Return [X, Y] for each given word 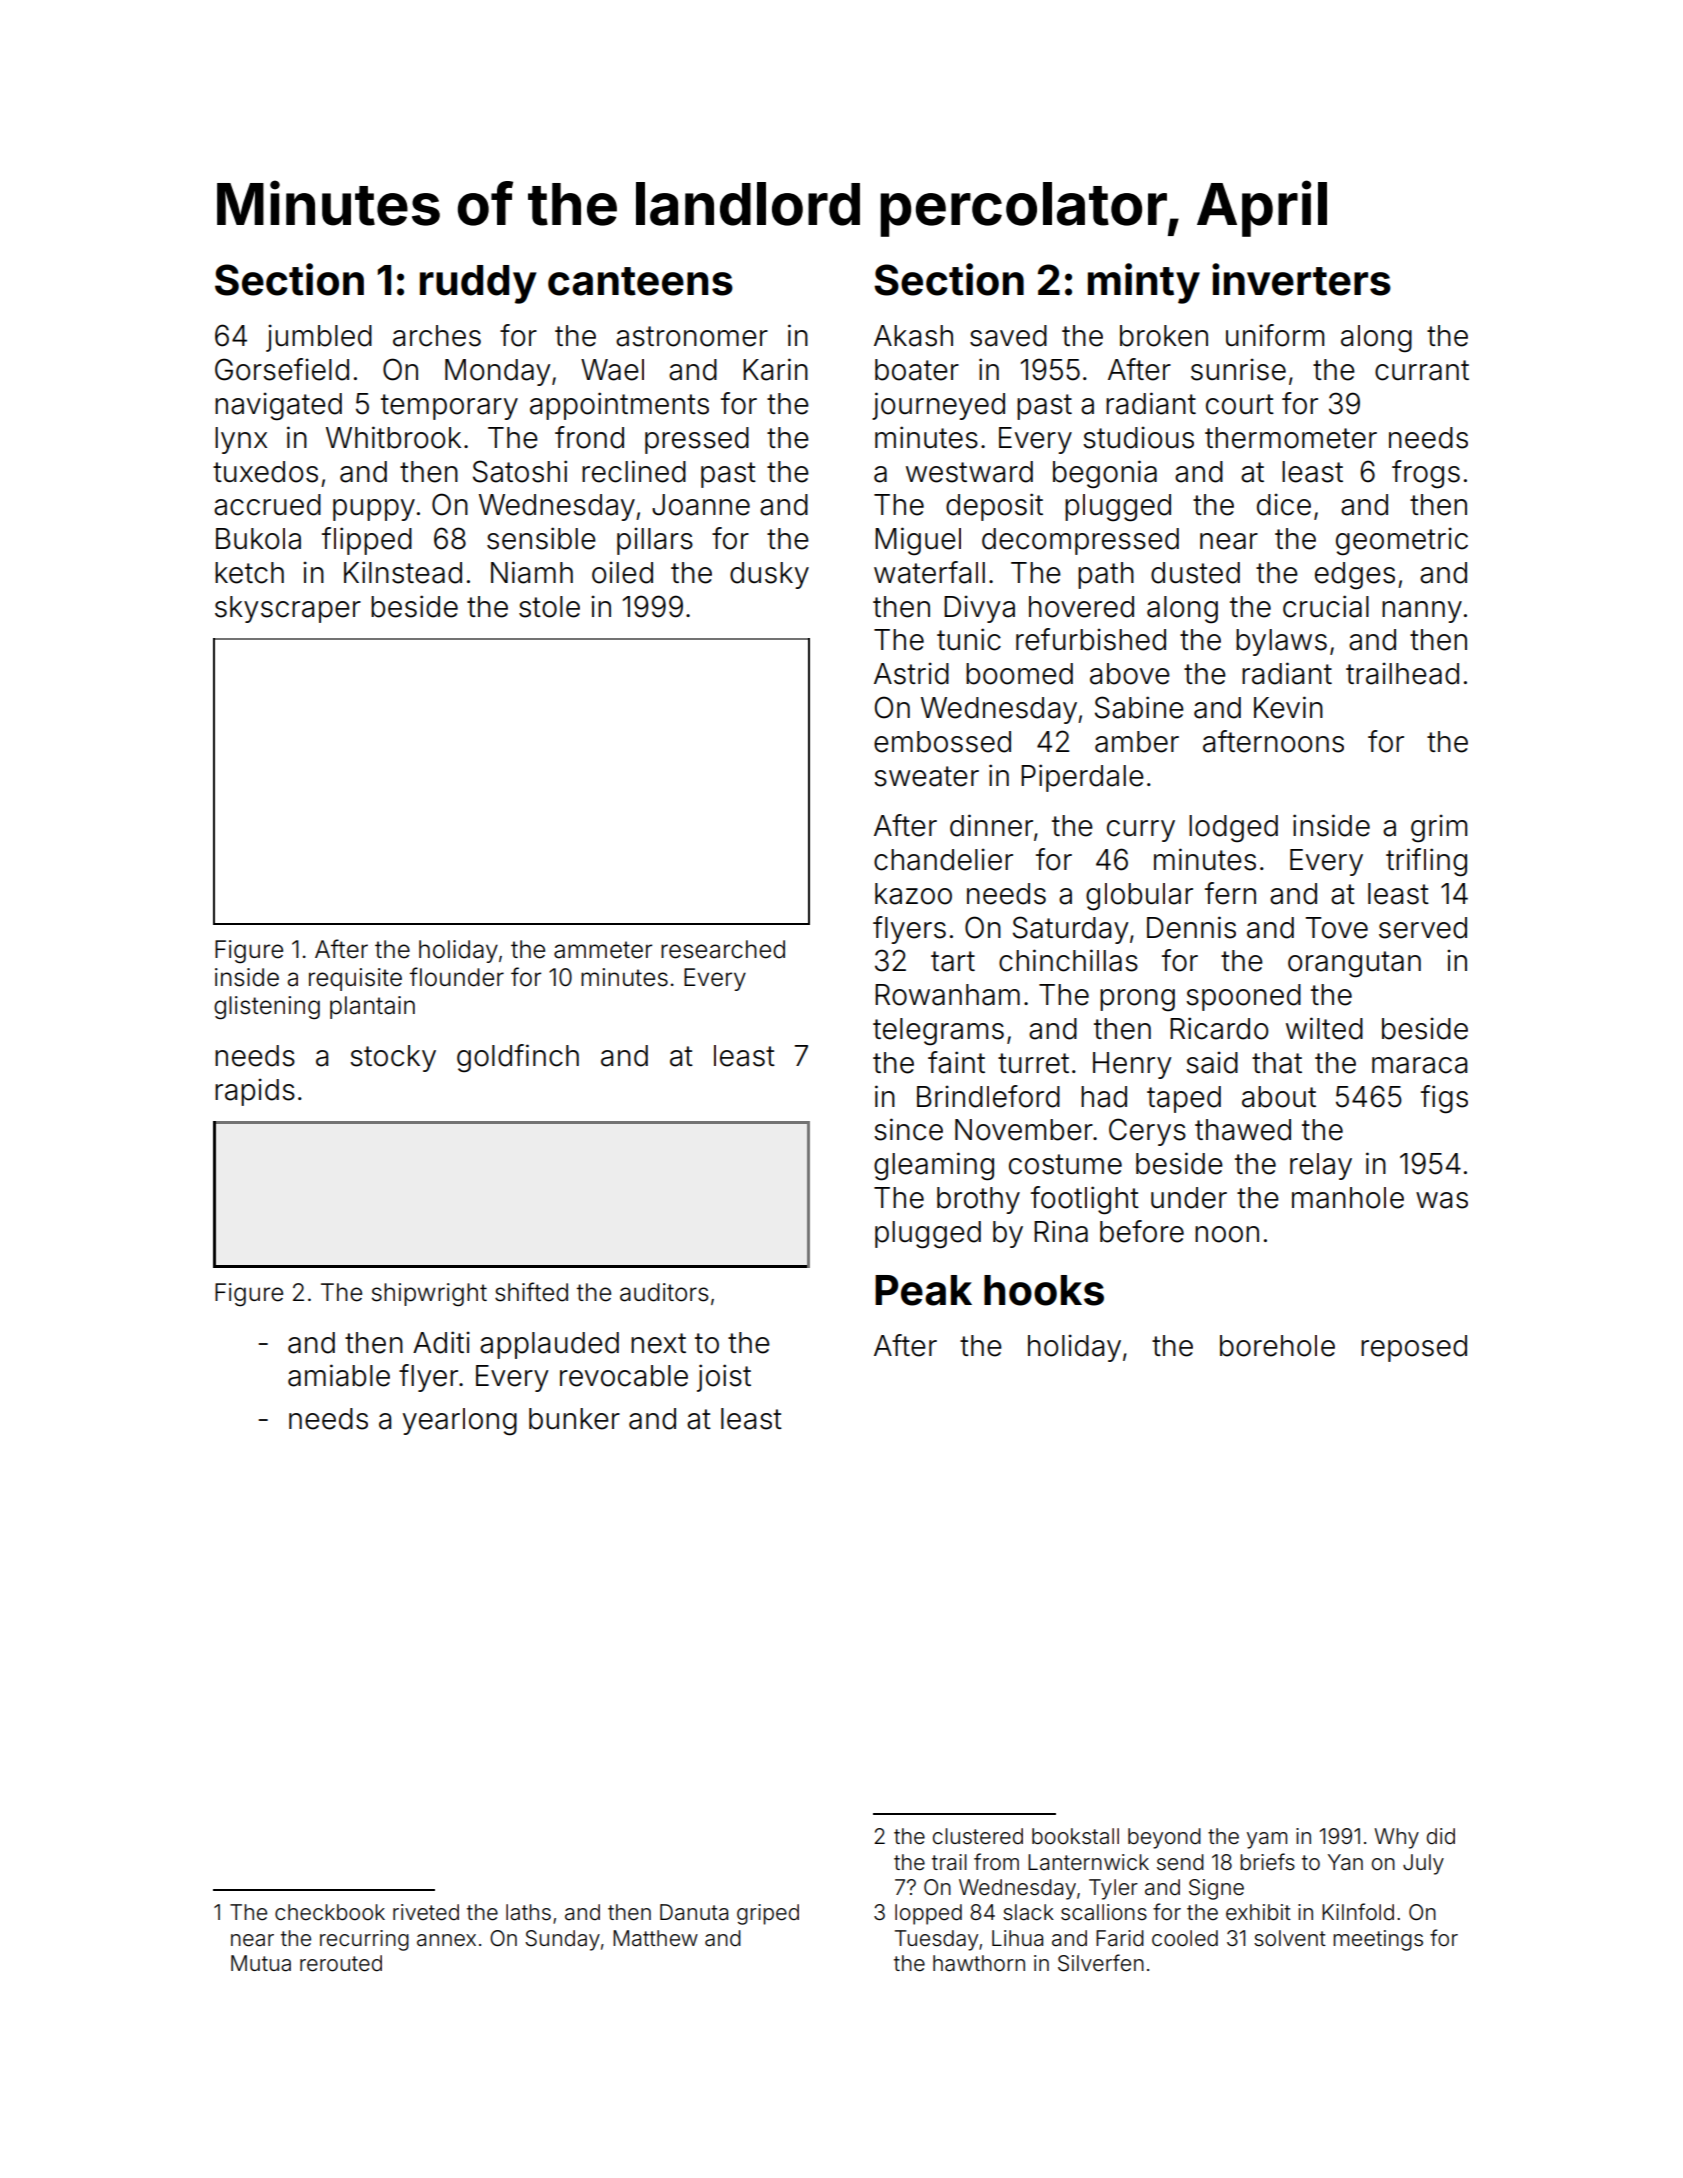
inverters [1301, 279]
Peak [923, 1290]
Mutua [261, 1963]
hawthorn [979, 1963]
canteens [640, 281]
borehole [1277, 1346]
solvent [1290, 1938]
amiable [339, 1375]
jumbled [319, 338]
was [1442, 1200]
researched [723, 949]
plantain [372, 1007]
